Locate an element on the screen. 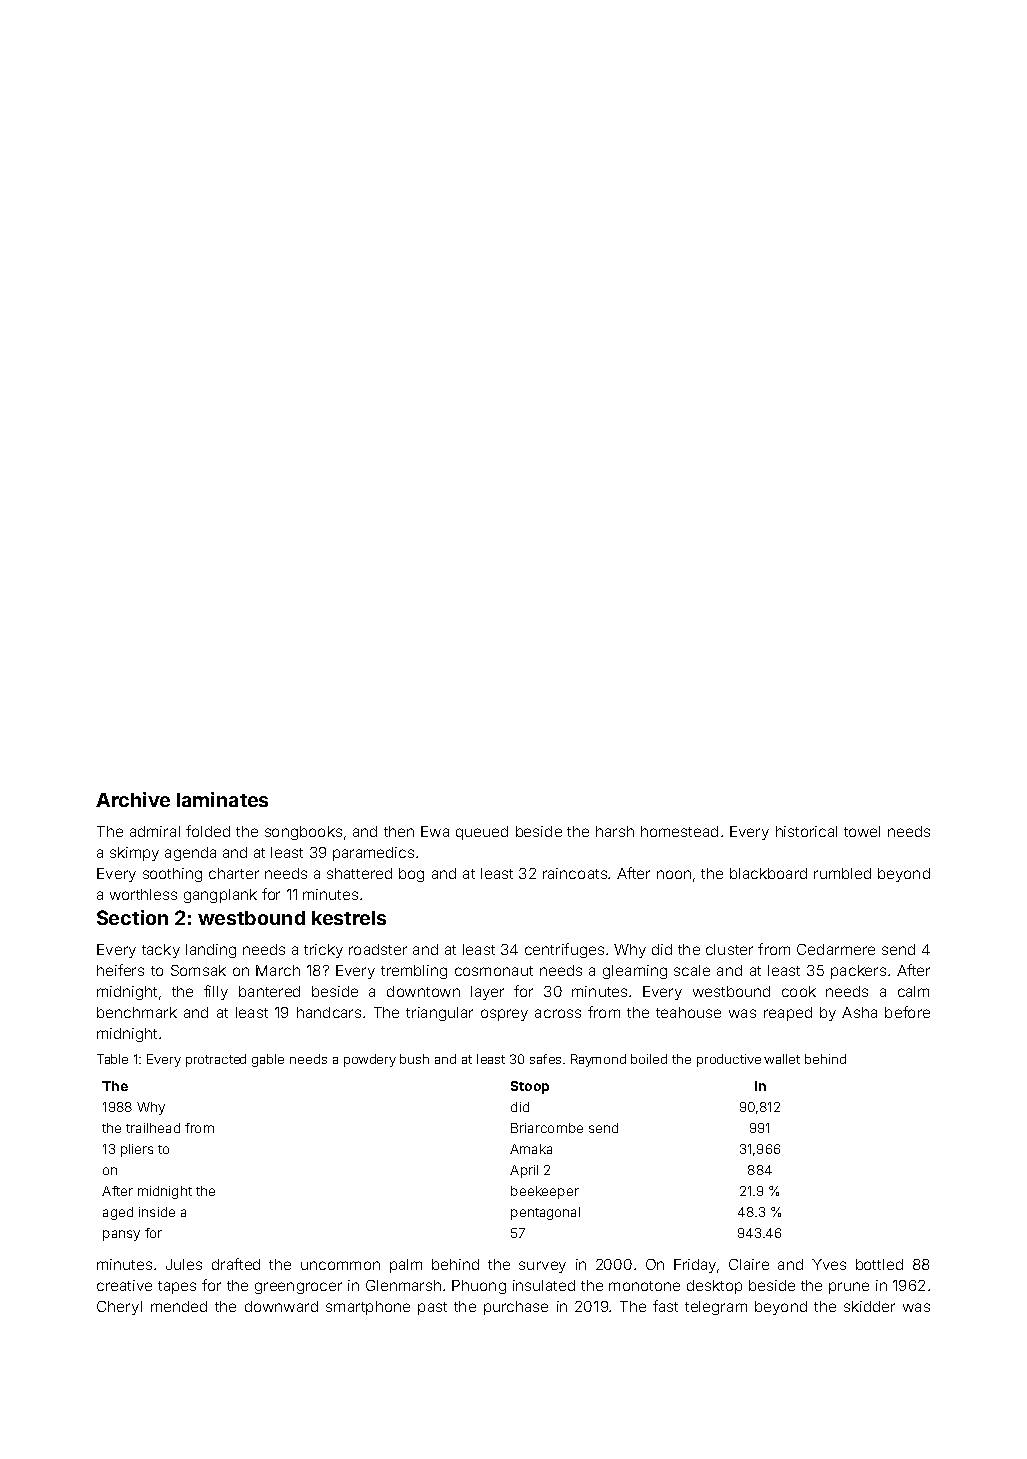  cook is located at coordinates (799, 991).
